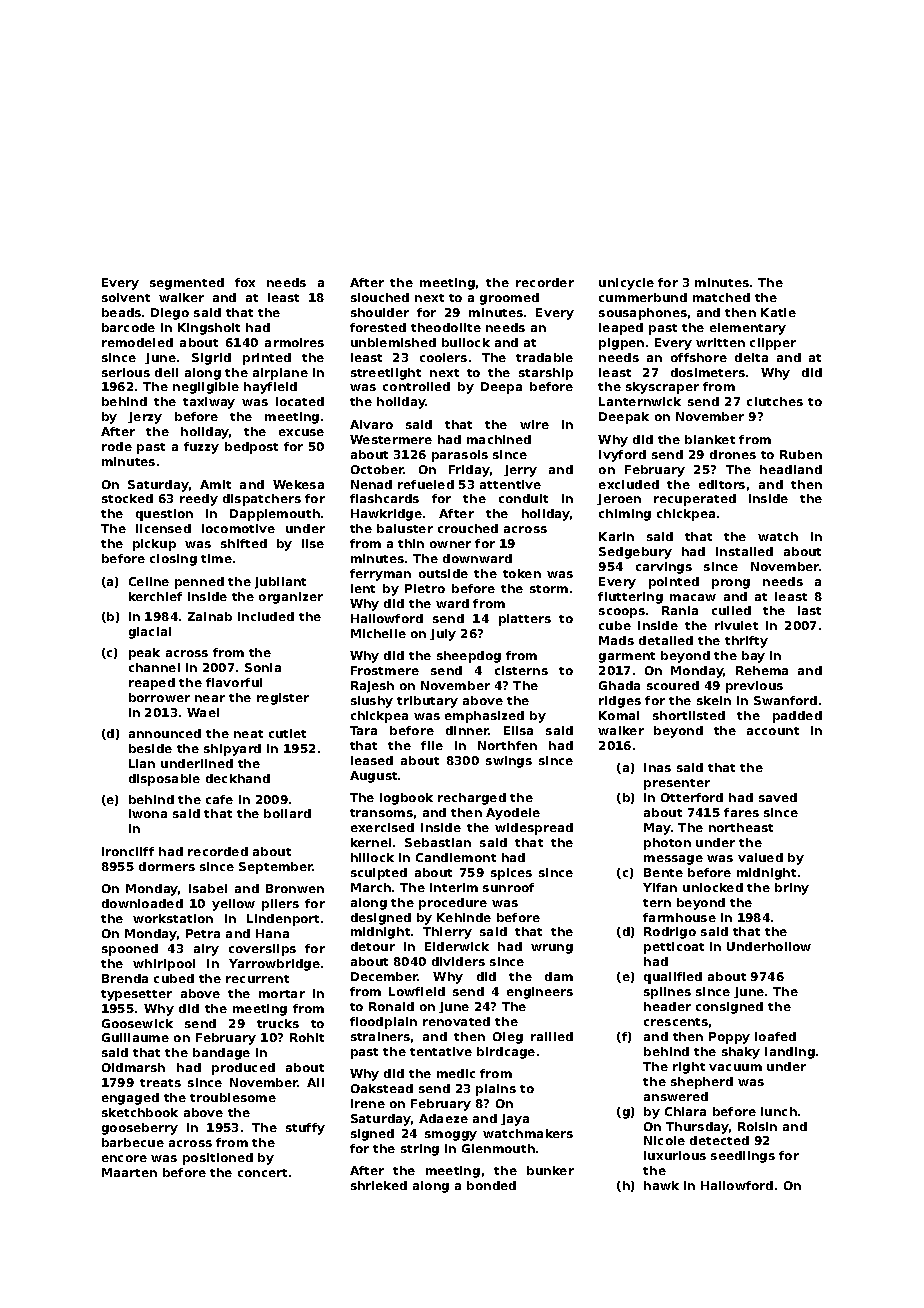 Image resolution: width=924 pixels, height=1308 pixels. I want to click on seedlings, so click(743, 1157).
